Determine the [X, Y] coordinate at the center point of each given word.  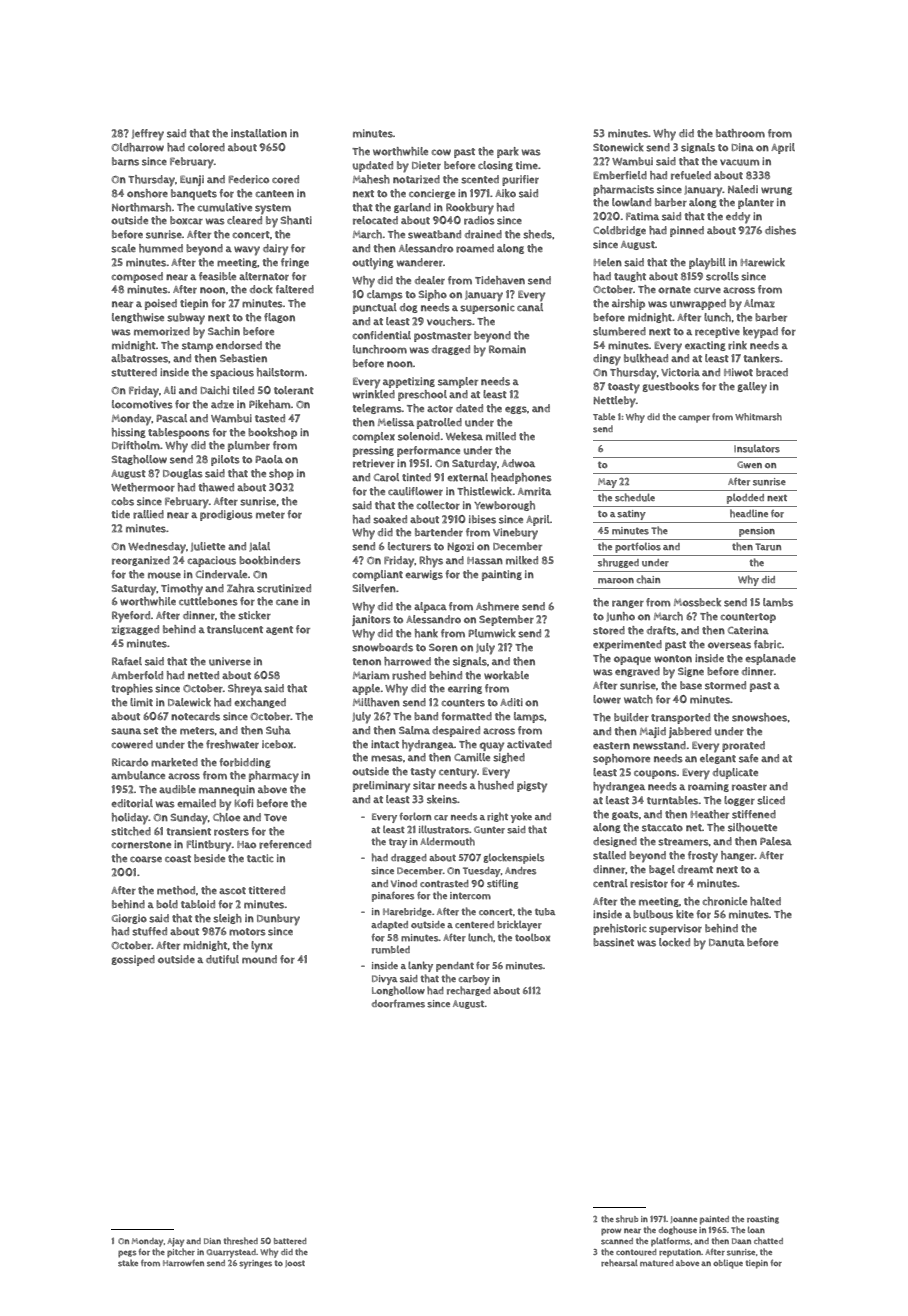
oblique [728, 1264]
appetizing [409, 382]
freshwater [232, 744]
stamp [197, 347]
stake [128, 1263]
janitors [371, 620]
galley [752, 388]
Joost [295, 1263]
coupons [655, 774]
